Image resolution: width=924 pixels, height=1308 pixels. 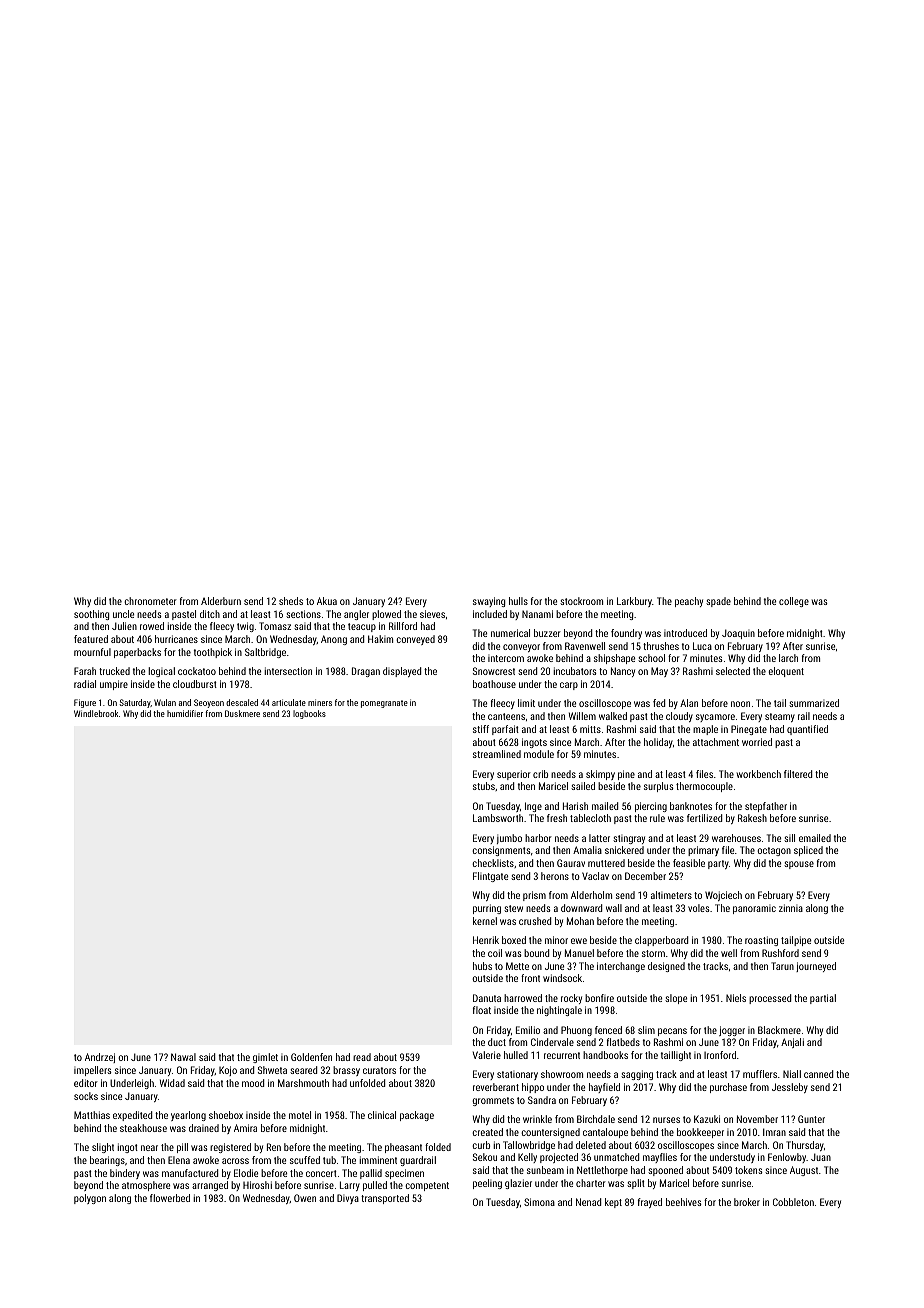 What do you see at coordinates (782, 966) in the page?
I see `Tarun` at bounding box center [782, 966].
